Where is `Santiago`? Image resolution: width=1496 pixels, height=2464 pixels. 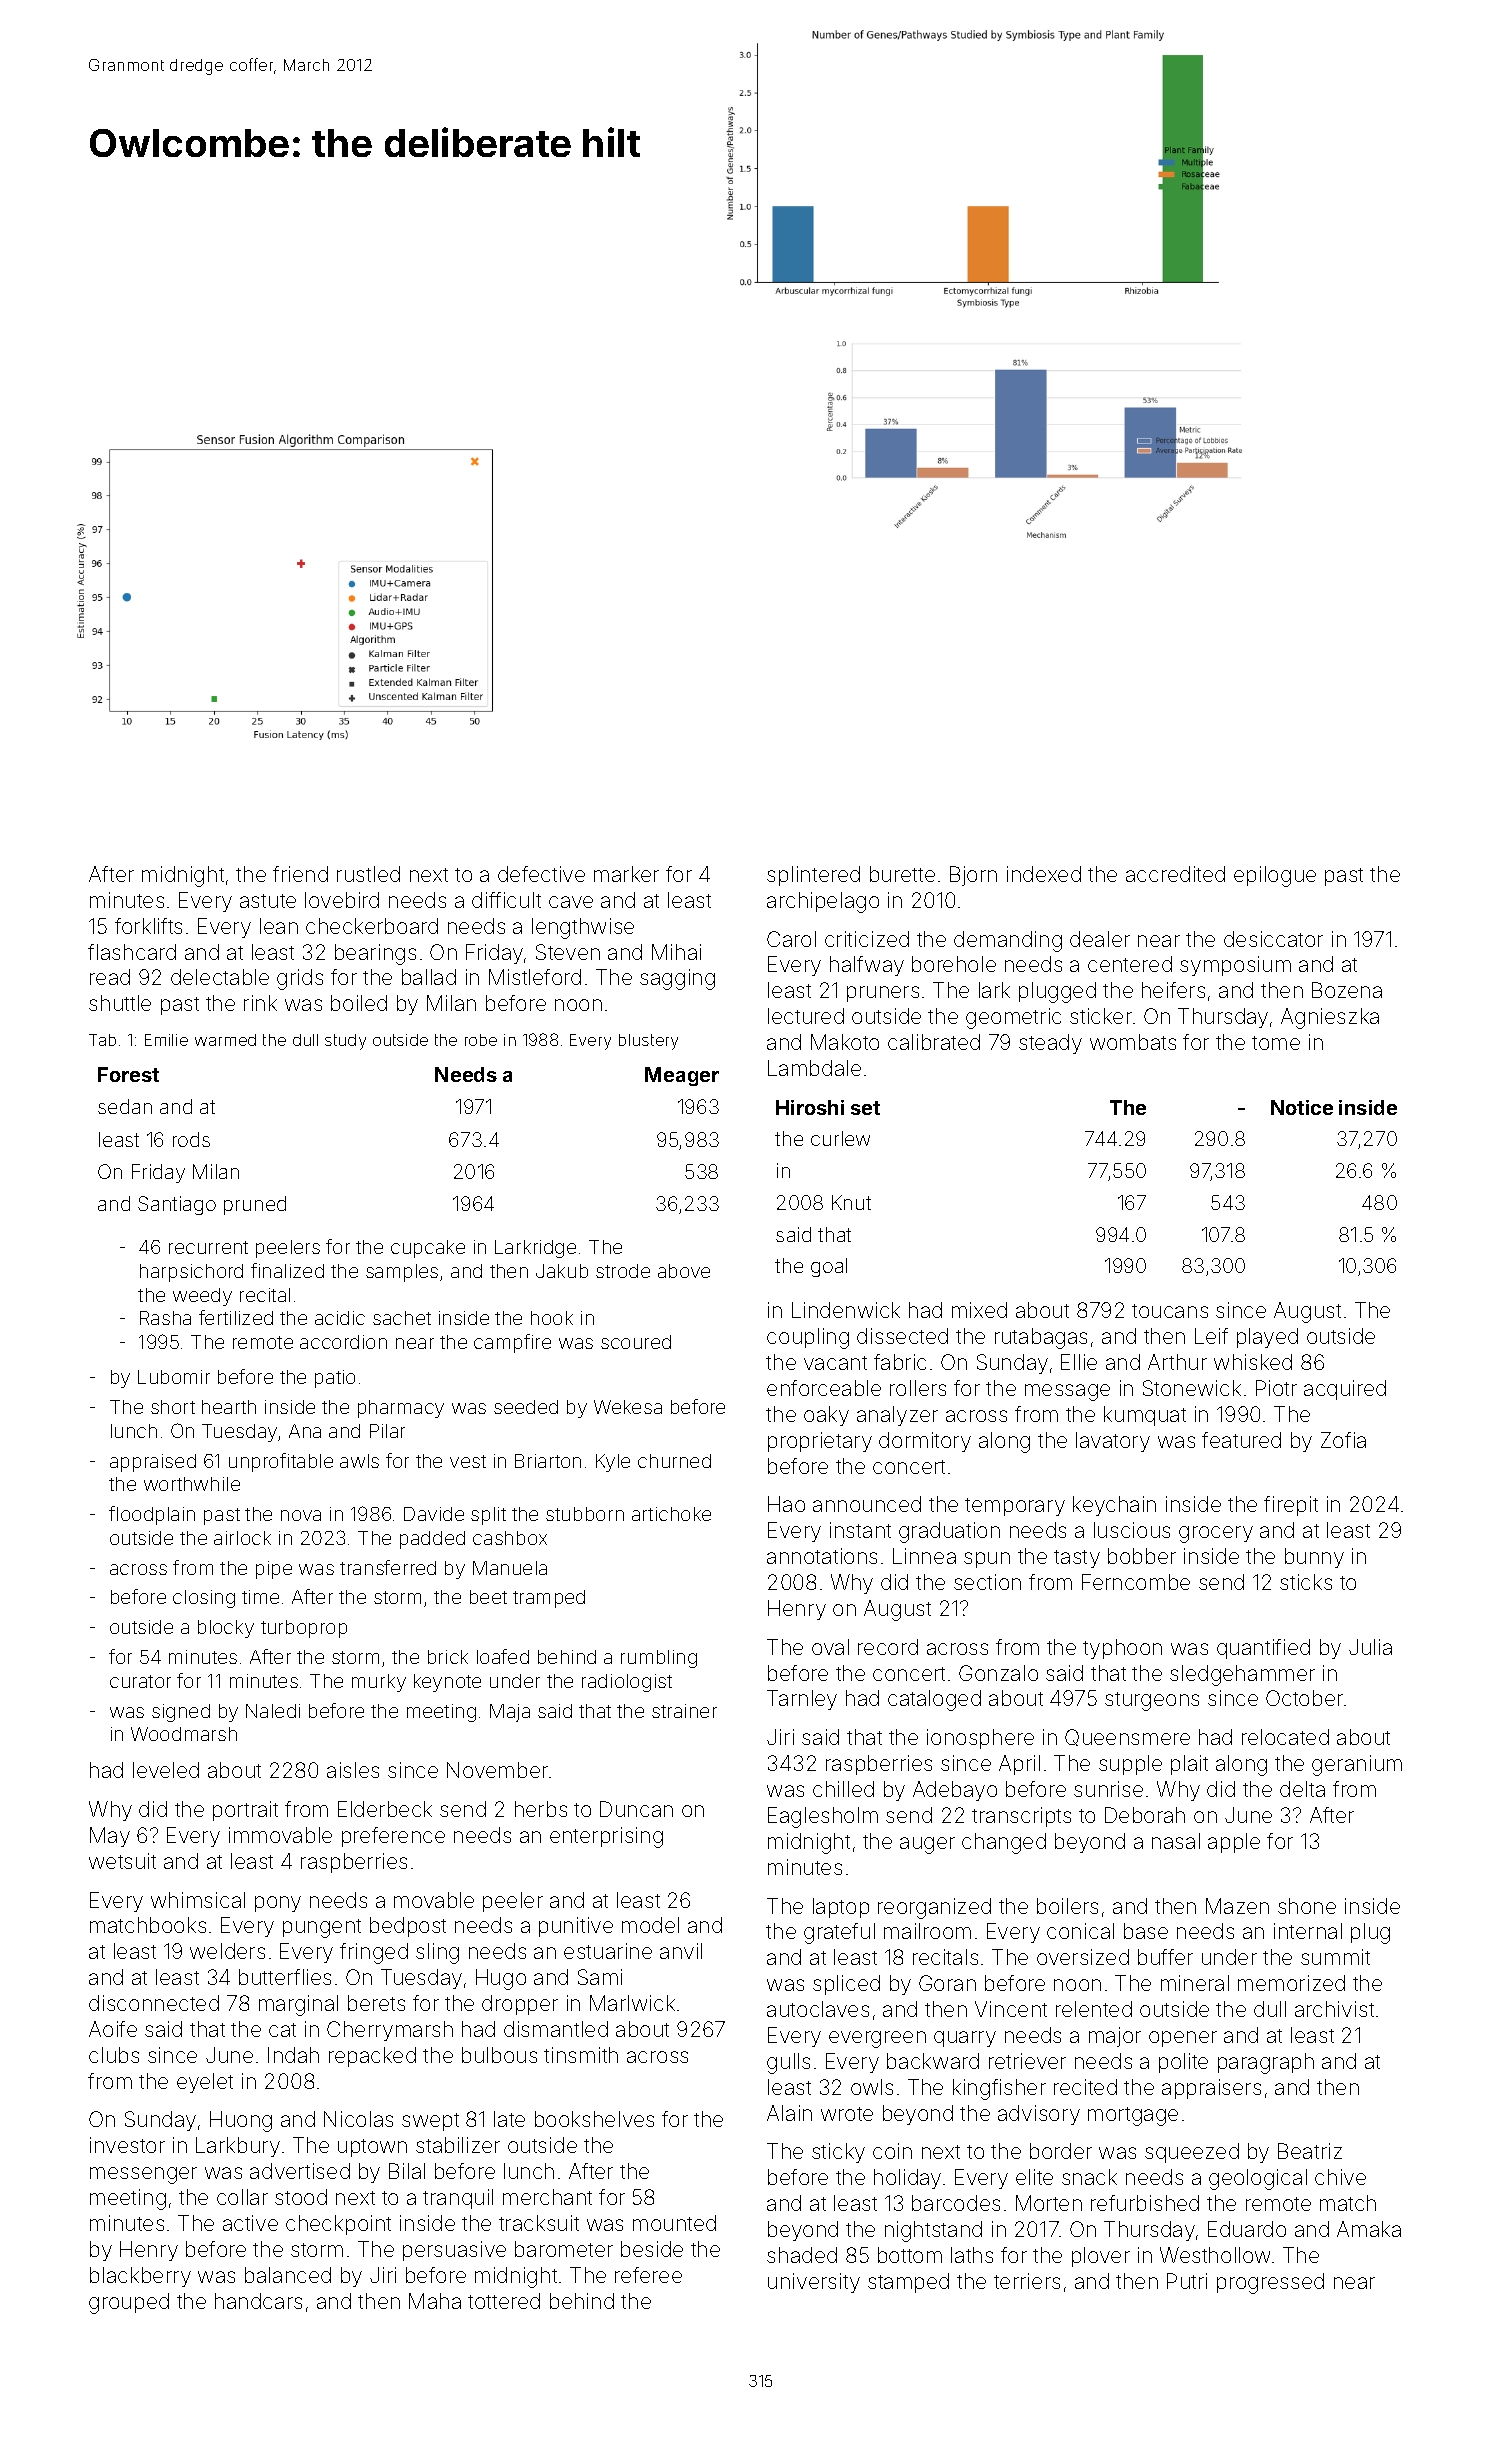
Santiago is located at coordinates (177, 1205).
